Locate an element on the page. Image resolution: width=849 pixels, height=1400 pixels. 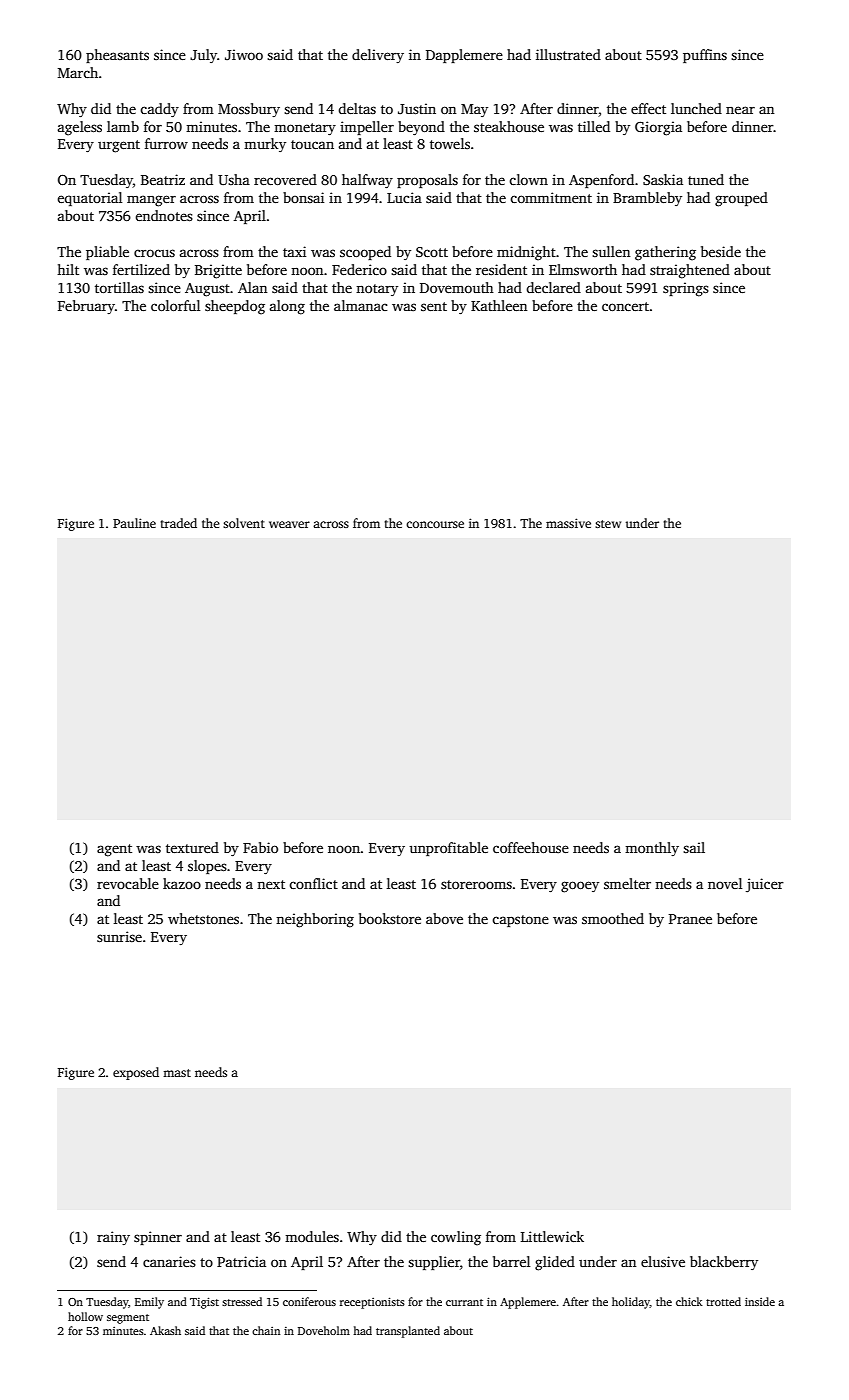
Fabio is located at coordinates (260, 847).
